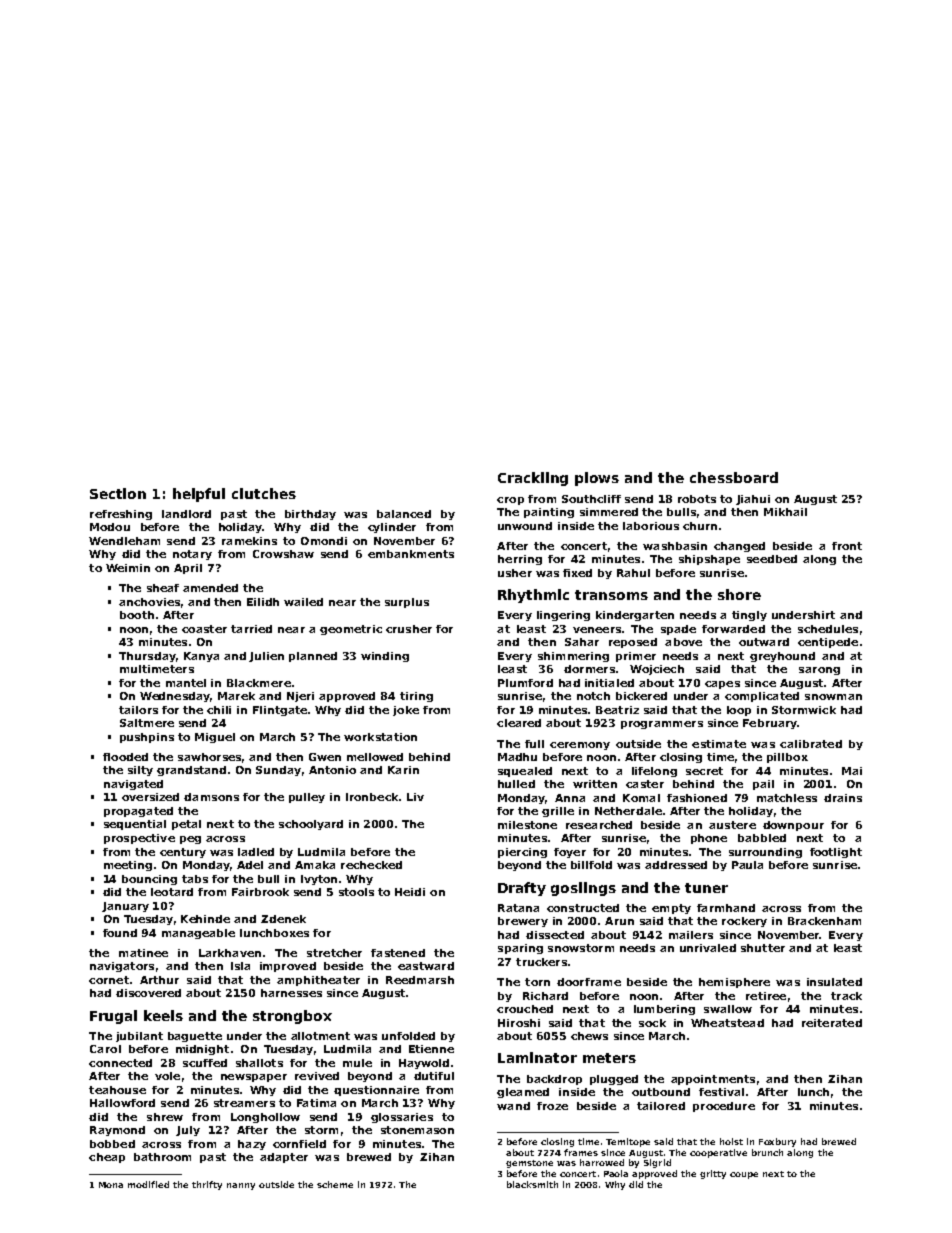 The height and width of the image is (1233, 952). What do you see at coordinates (133, 785) in the image?
I see `navigated` at bounding box center [133, 785].
